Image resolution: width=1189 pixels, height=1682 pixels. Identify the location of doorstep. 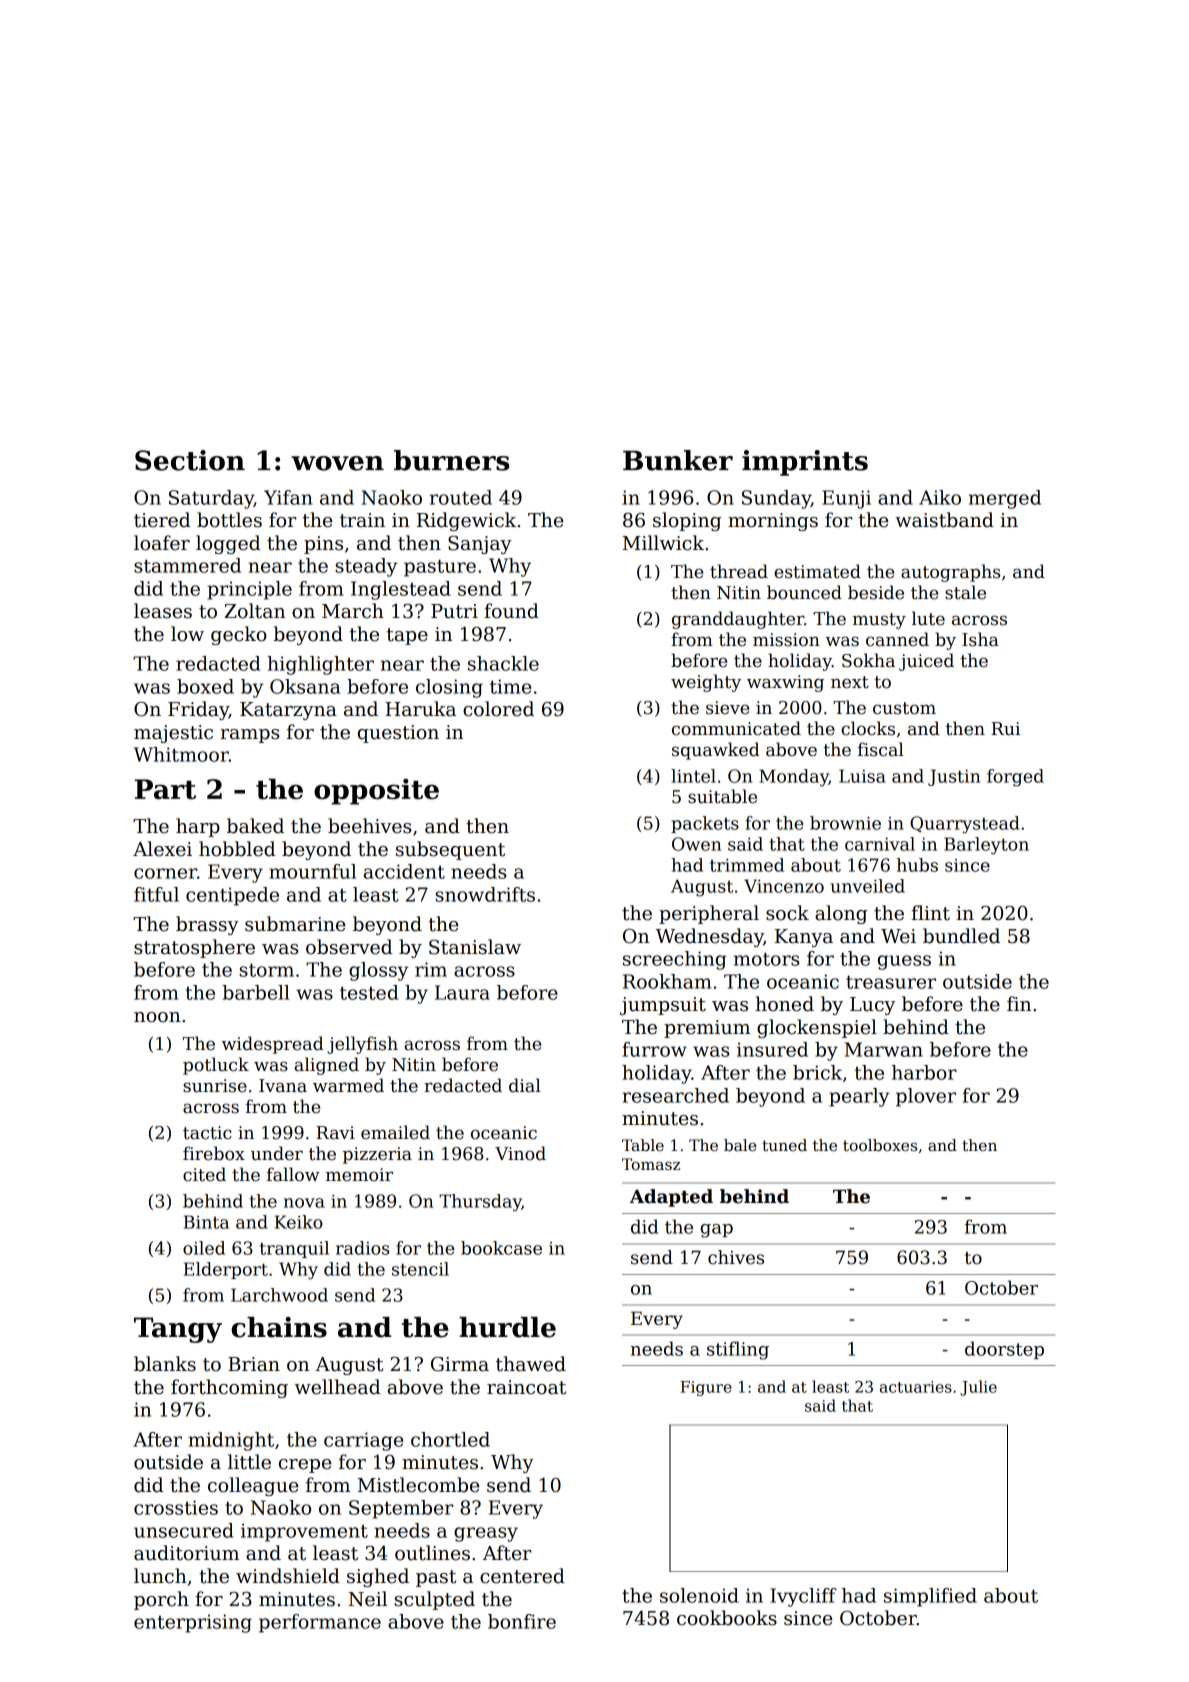
(1004, 1350).
